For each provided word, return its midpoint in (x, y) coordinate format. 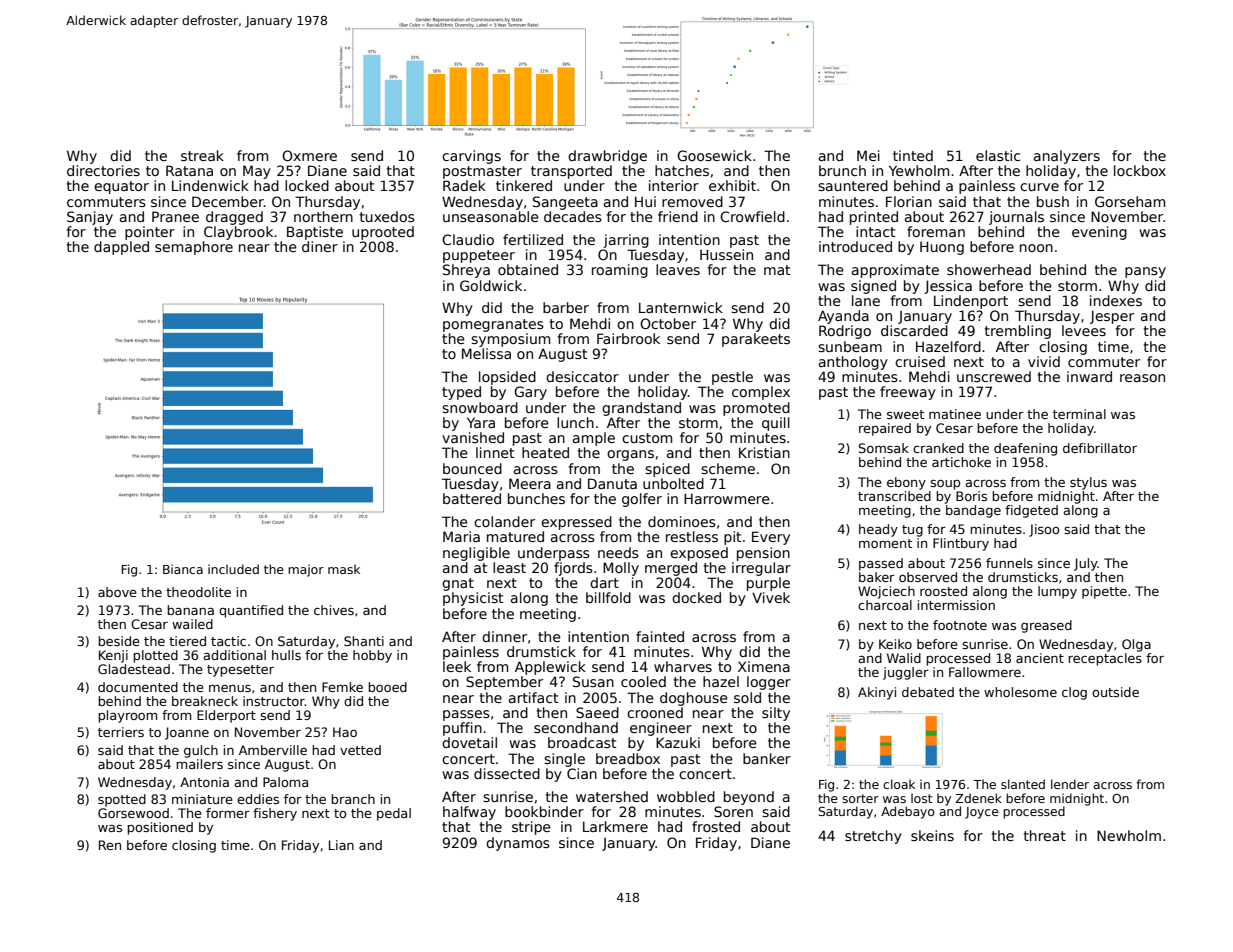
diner (320, 246)
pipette (1104, 592)
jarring (626, 241)
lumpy (1057, 592)
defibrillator (1100, 448)
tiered (187, 641)
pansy (1145, 272)
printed (874, 218)
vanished (473, 437)
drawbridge (607, 157)
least (509, 567)
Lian (341, 845)
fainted (660, 636)
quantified (251, 611)
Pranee (175, 216)
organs (630, 455)
